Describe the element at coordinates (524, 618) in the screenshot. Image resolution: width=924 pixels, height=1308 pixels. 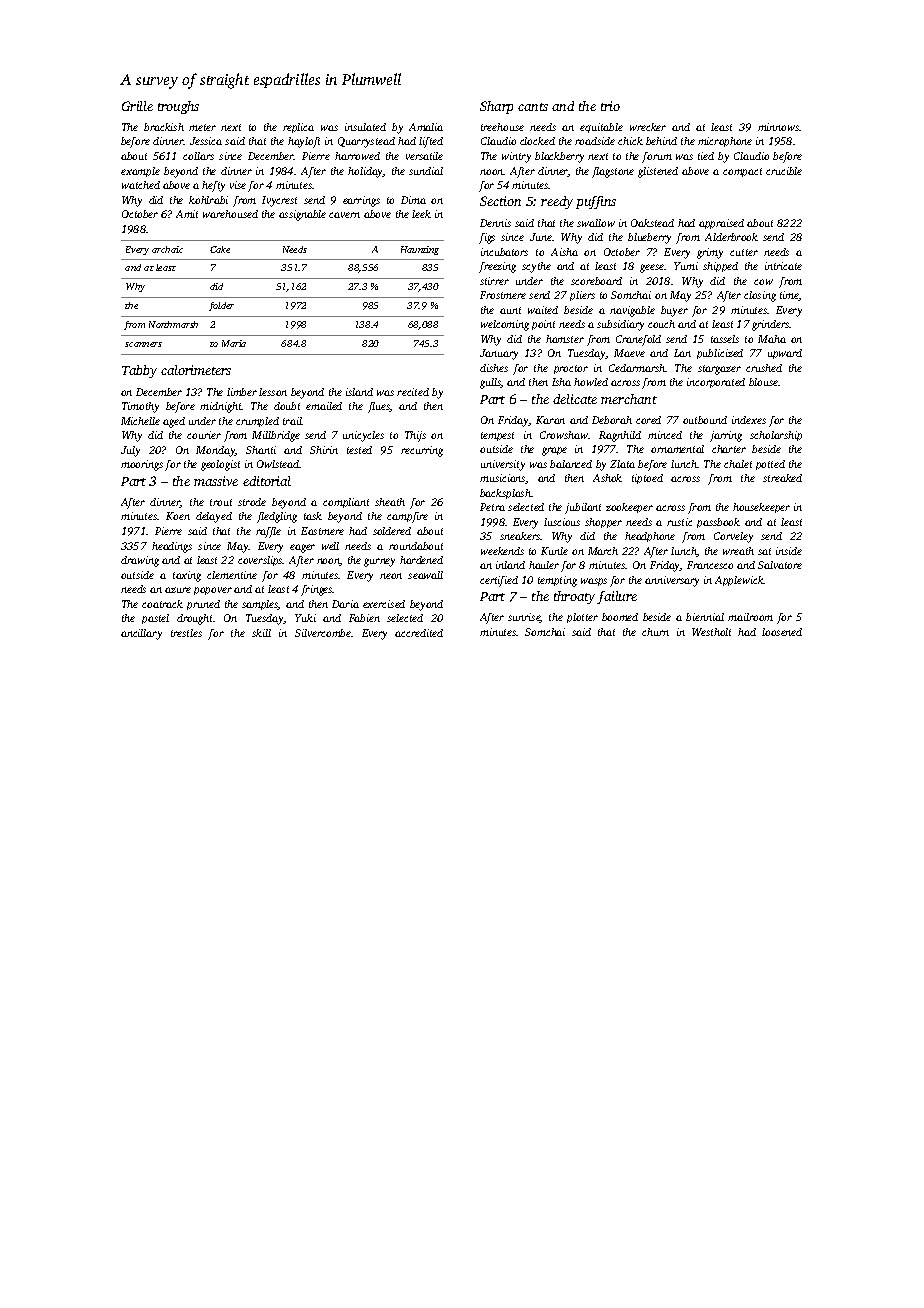
I see `sunrise` at that location.
